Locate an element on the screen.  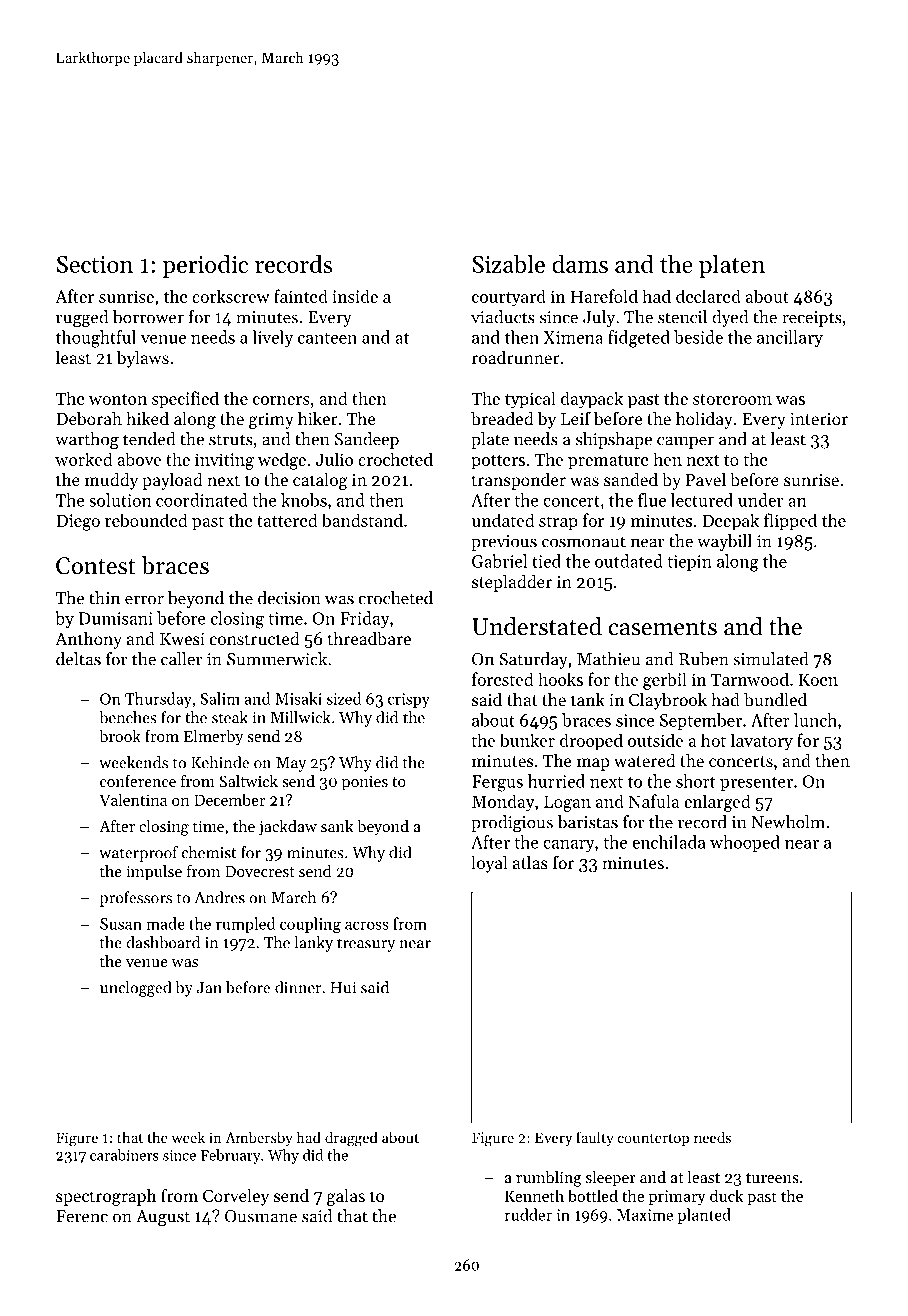
tureens is located at coordinates (772, 1178).
